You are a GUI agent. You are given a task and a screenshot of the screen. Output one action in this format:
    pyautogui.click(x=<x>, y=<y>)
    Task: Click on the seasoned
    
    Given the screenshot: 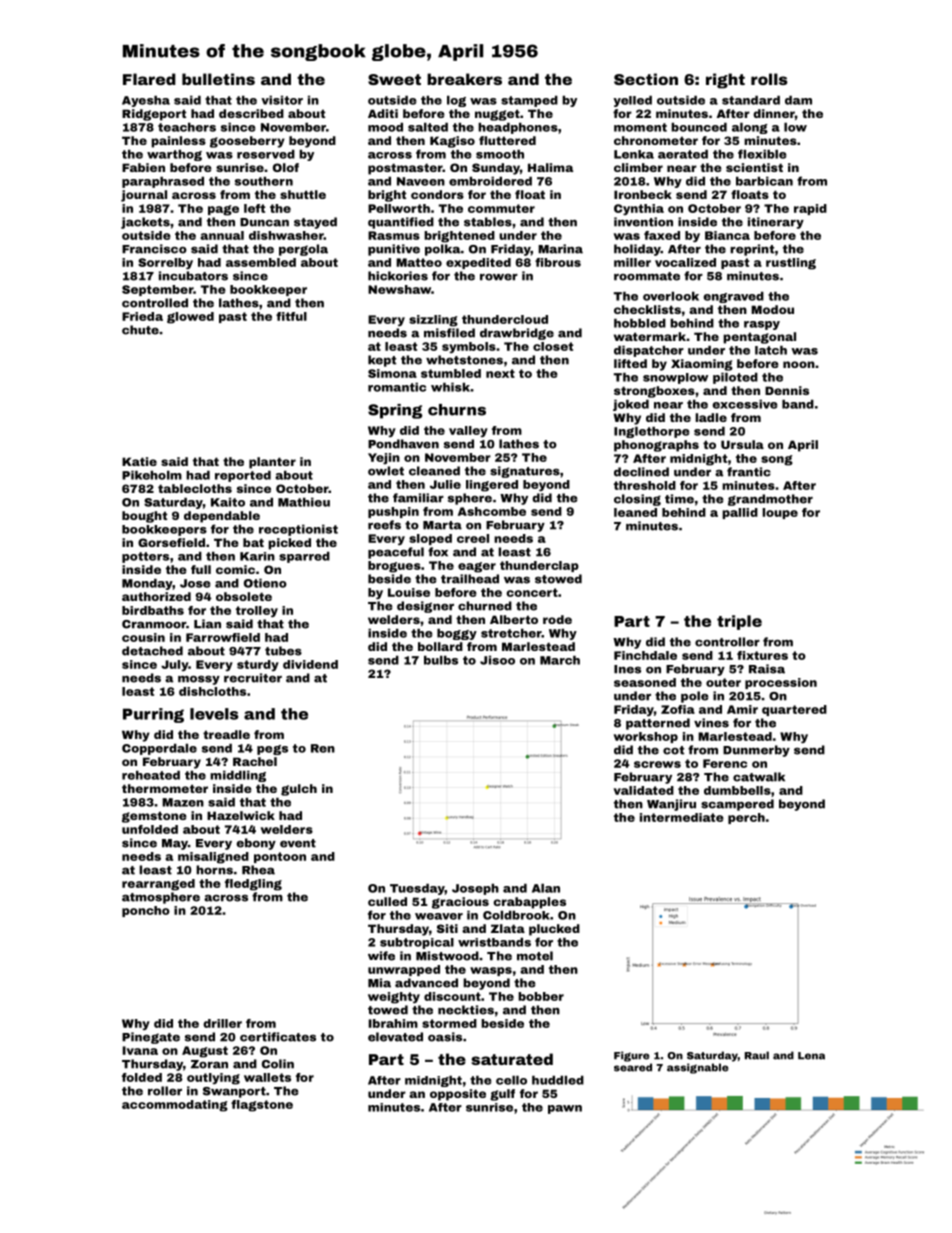 What is the action you would take?
    pyautogui.click(x=645, y=682)
